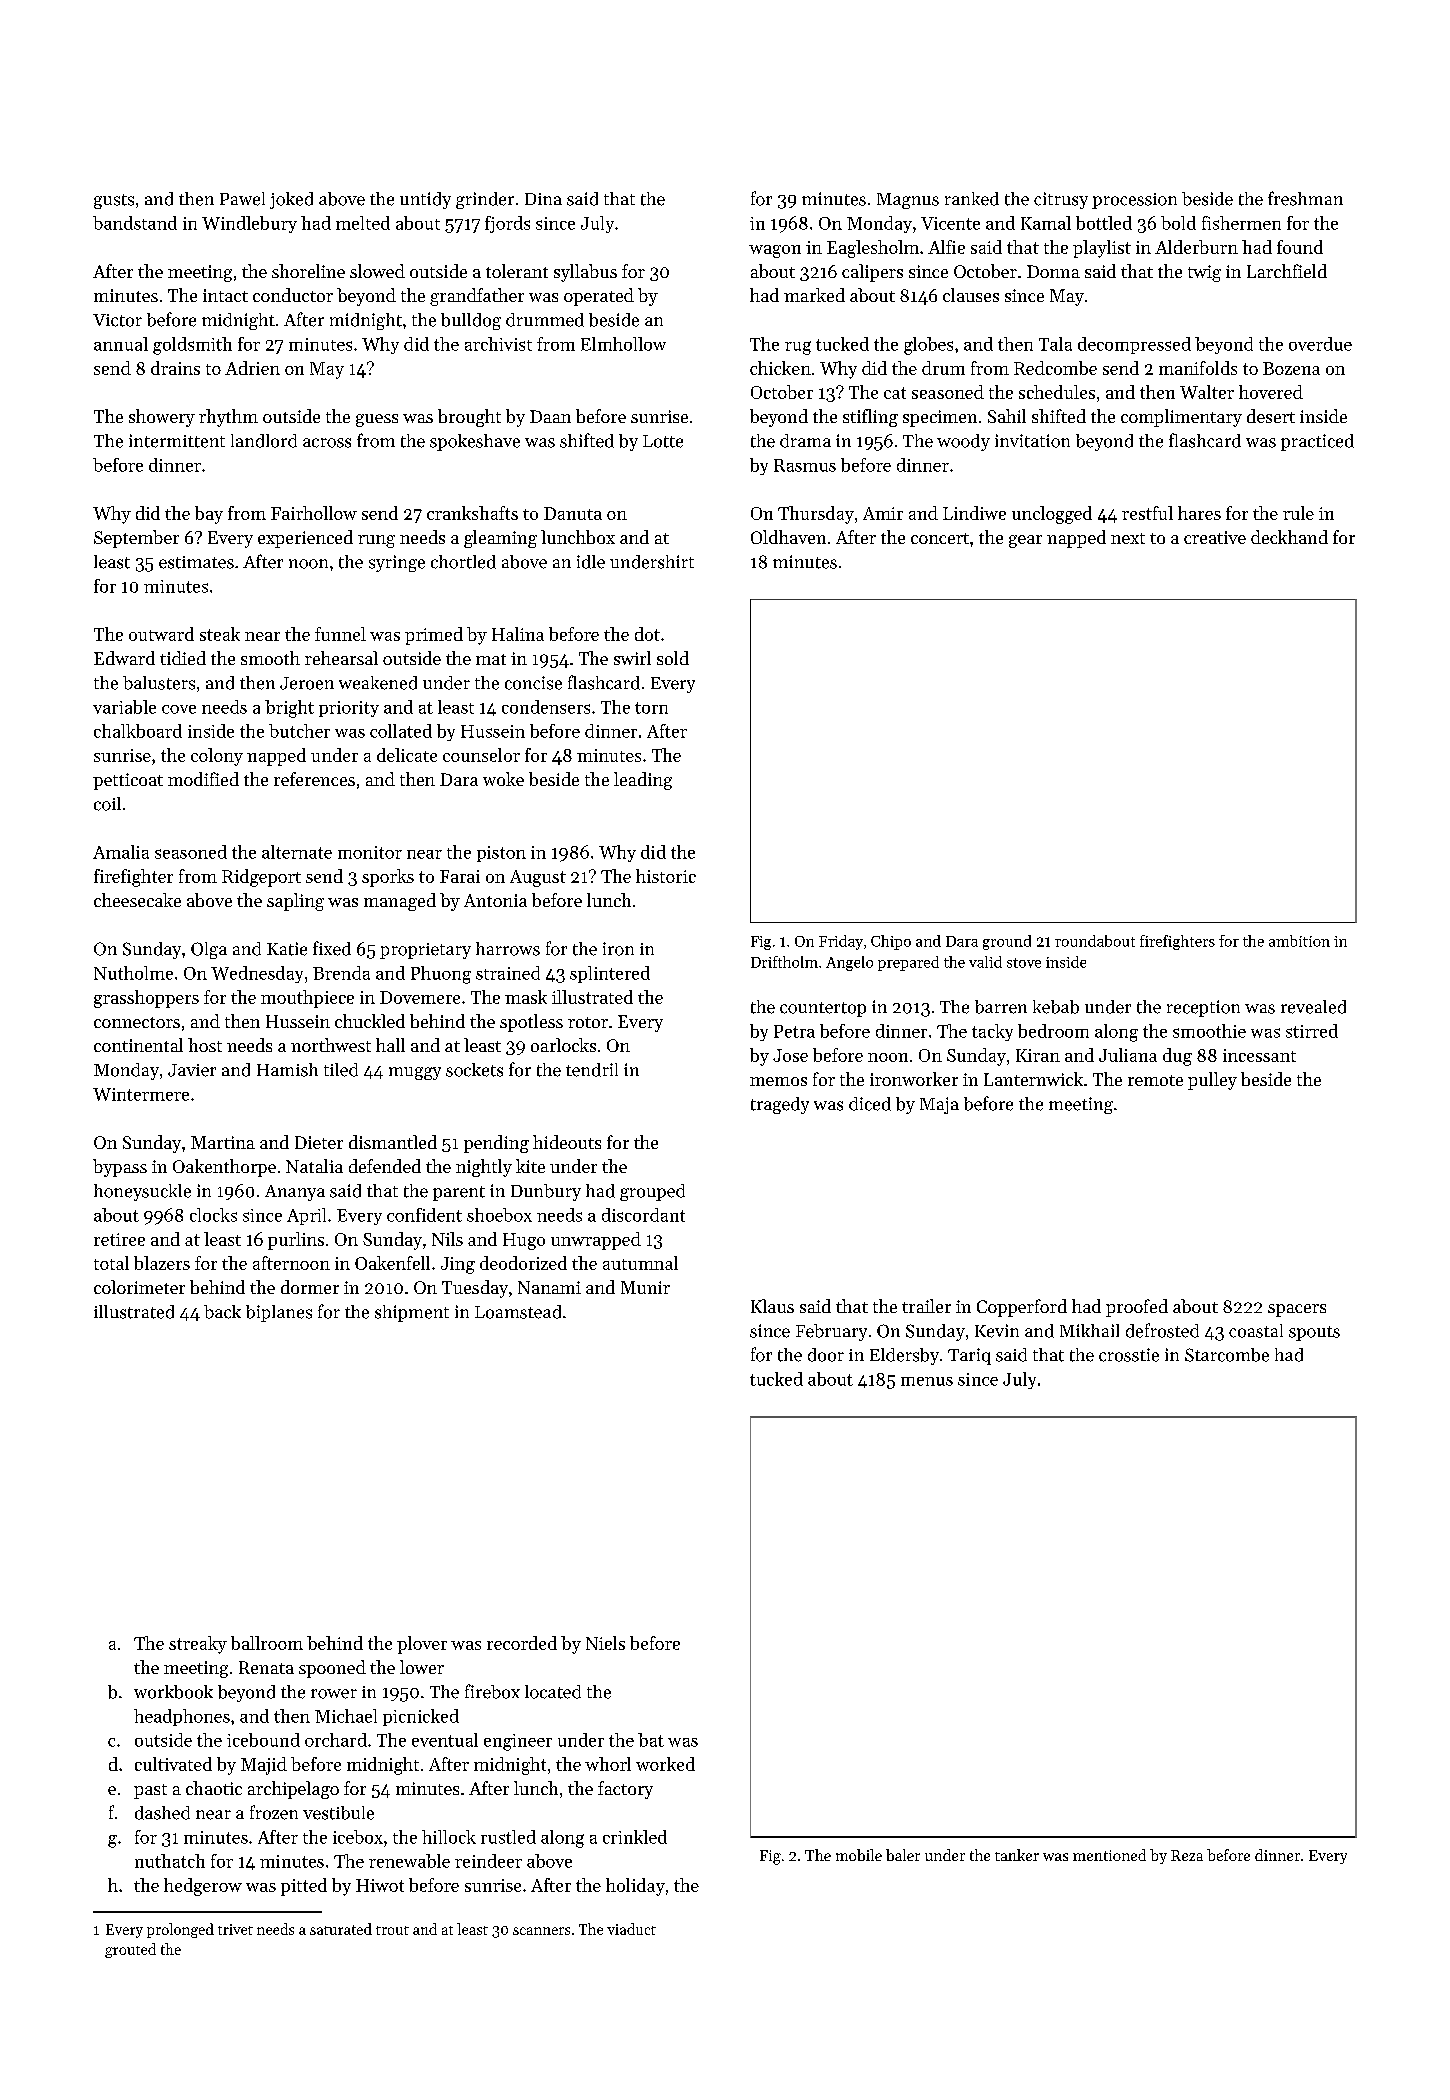 The width and height of the document is (1450, 2100). Describe the element at coordinates (291, 200) in the document. I see `joked` at that location.
